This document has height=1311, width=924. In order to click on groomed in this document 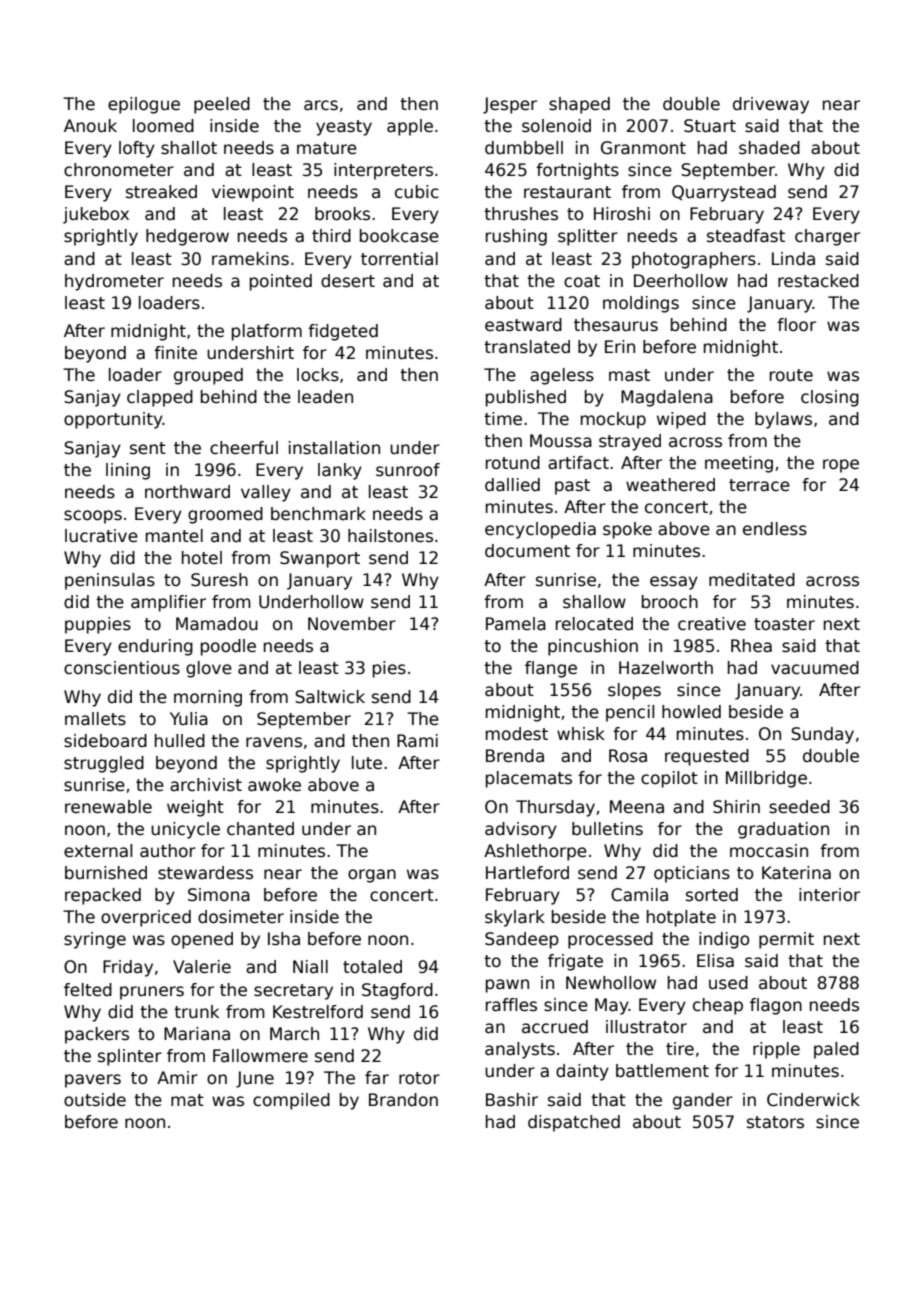, I will do `click(225, 515)`.
